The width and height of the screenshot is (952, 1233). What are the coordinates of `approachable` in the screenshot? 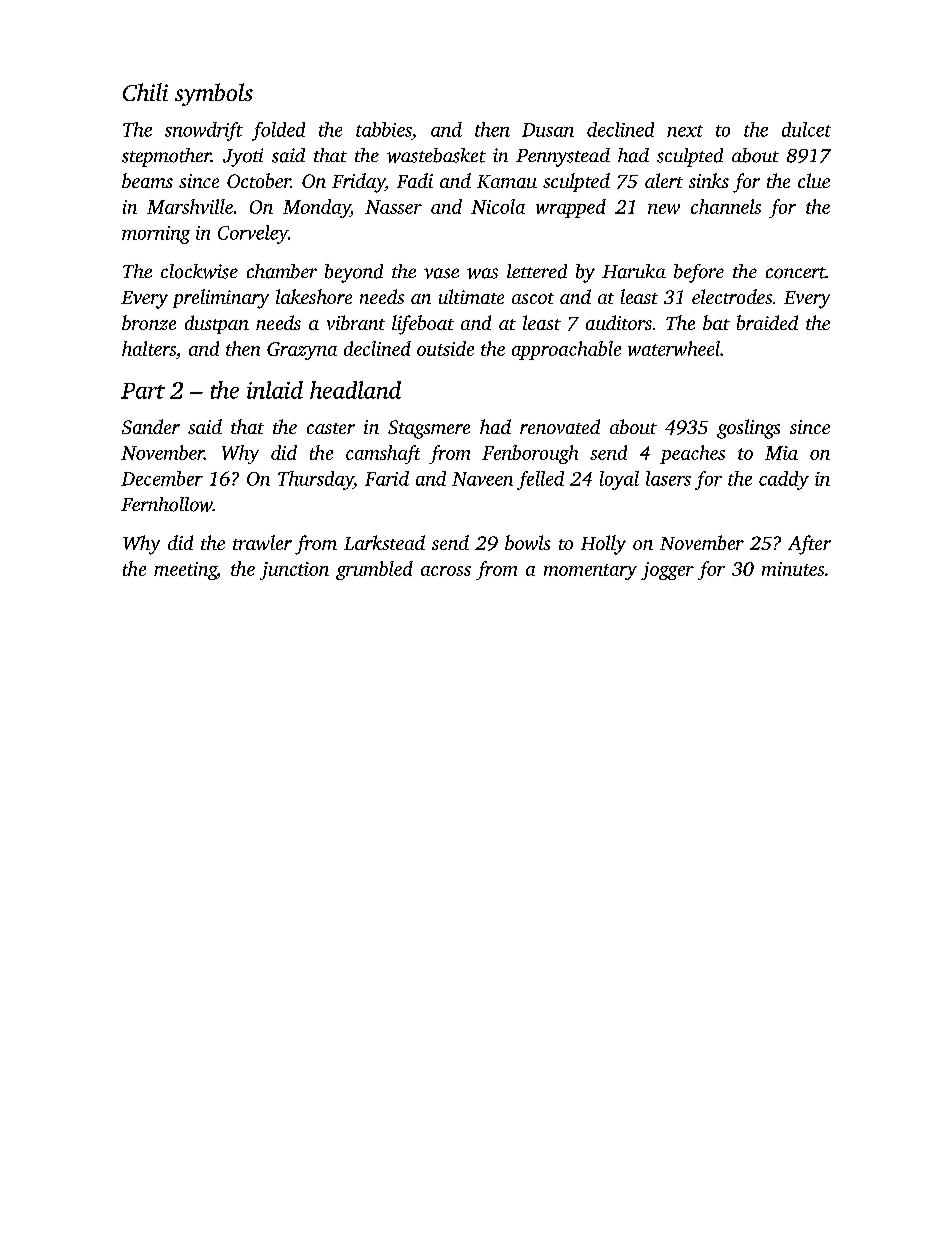 It's located at (566, 350).
